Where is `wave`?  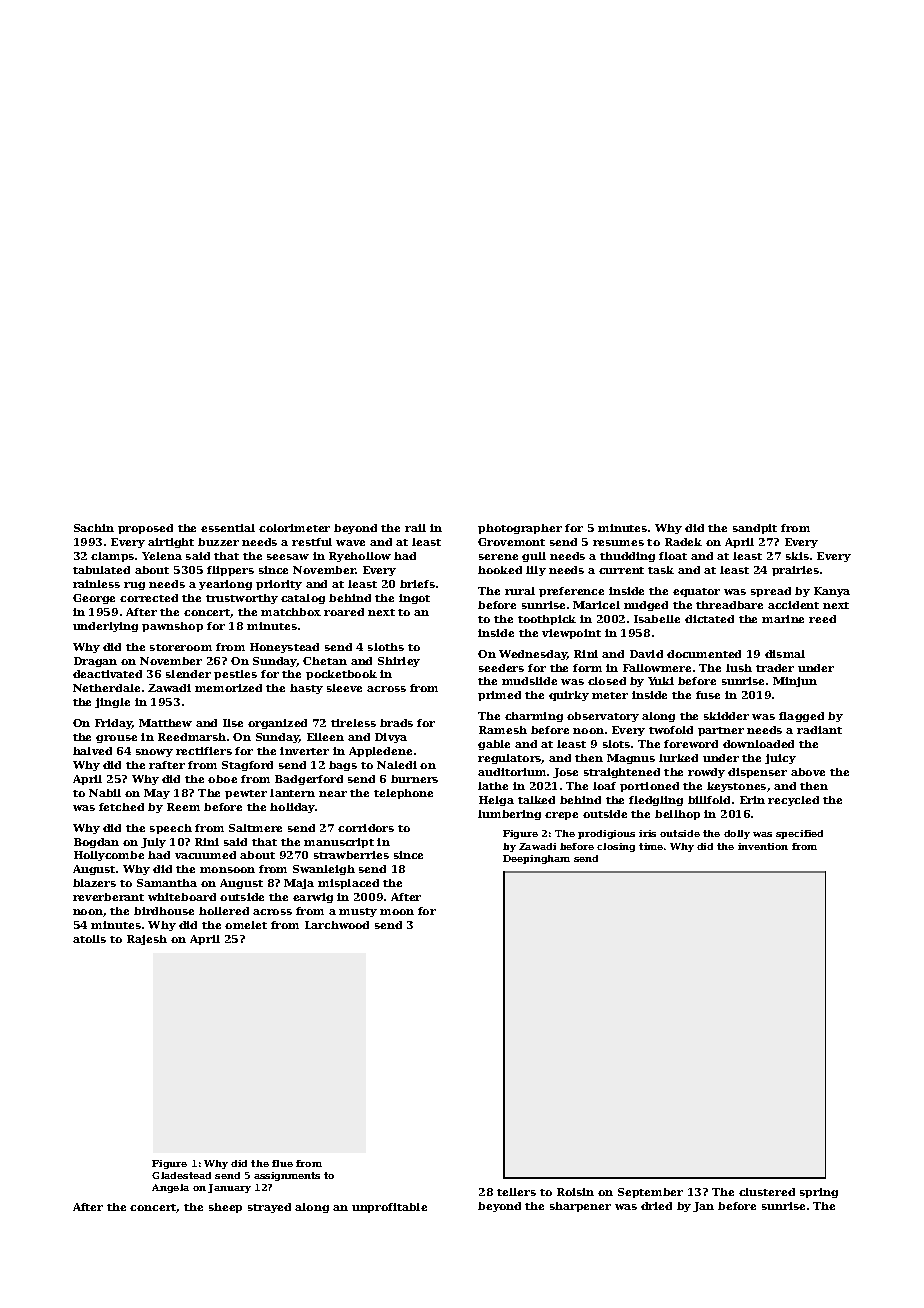 wave is located at coordinates (350, 543).
